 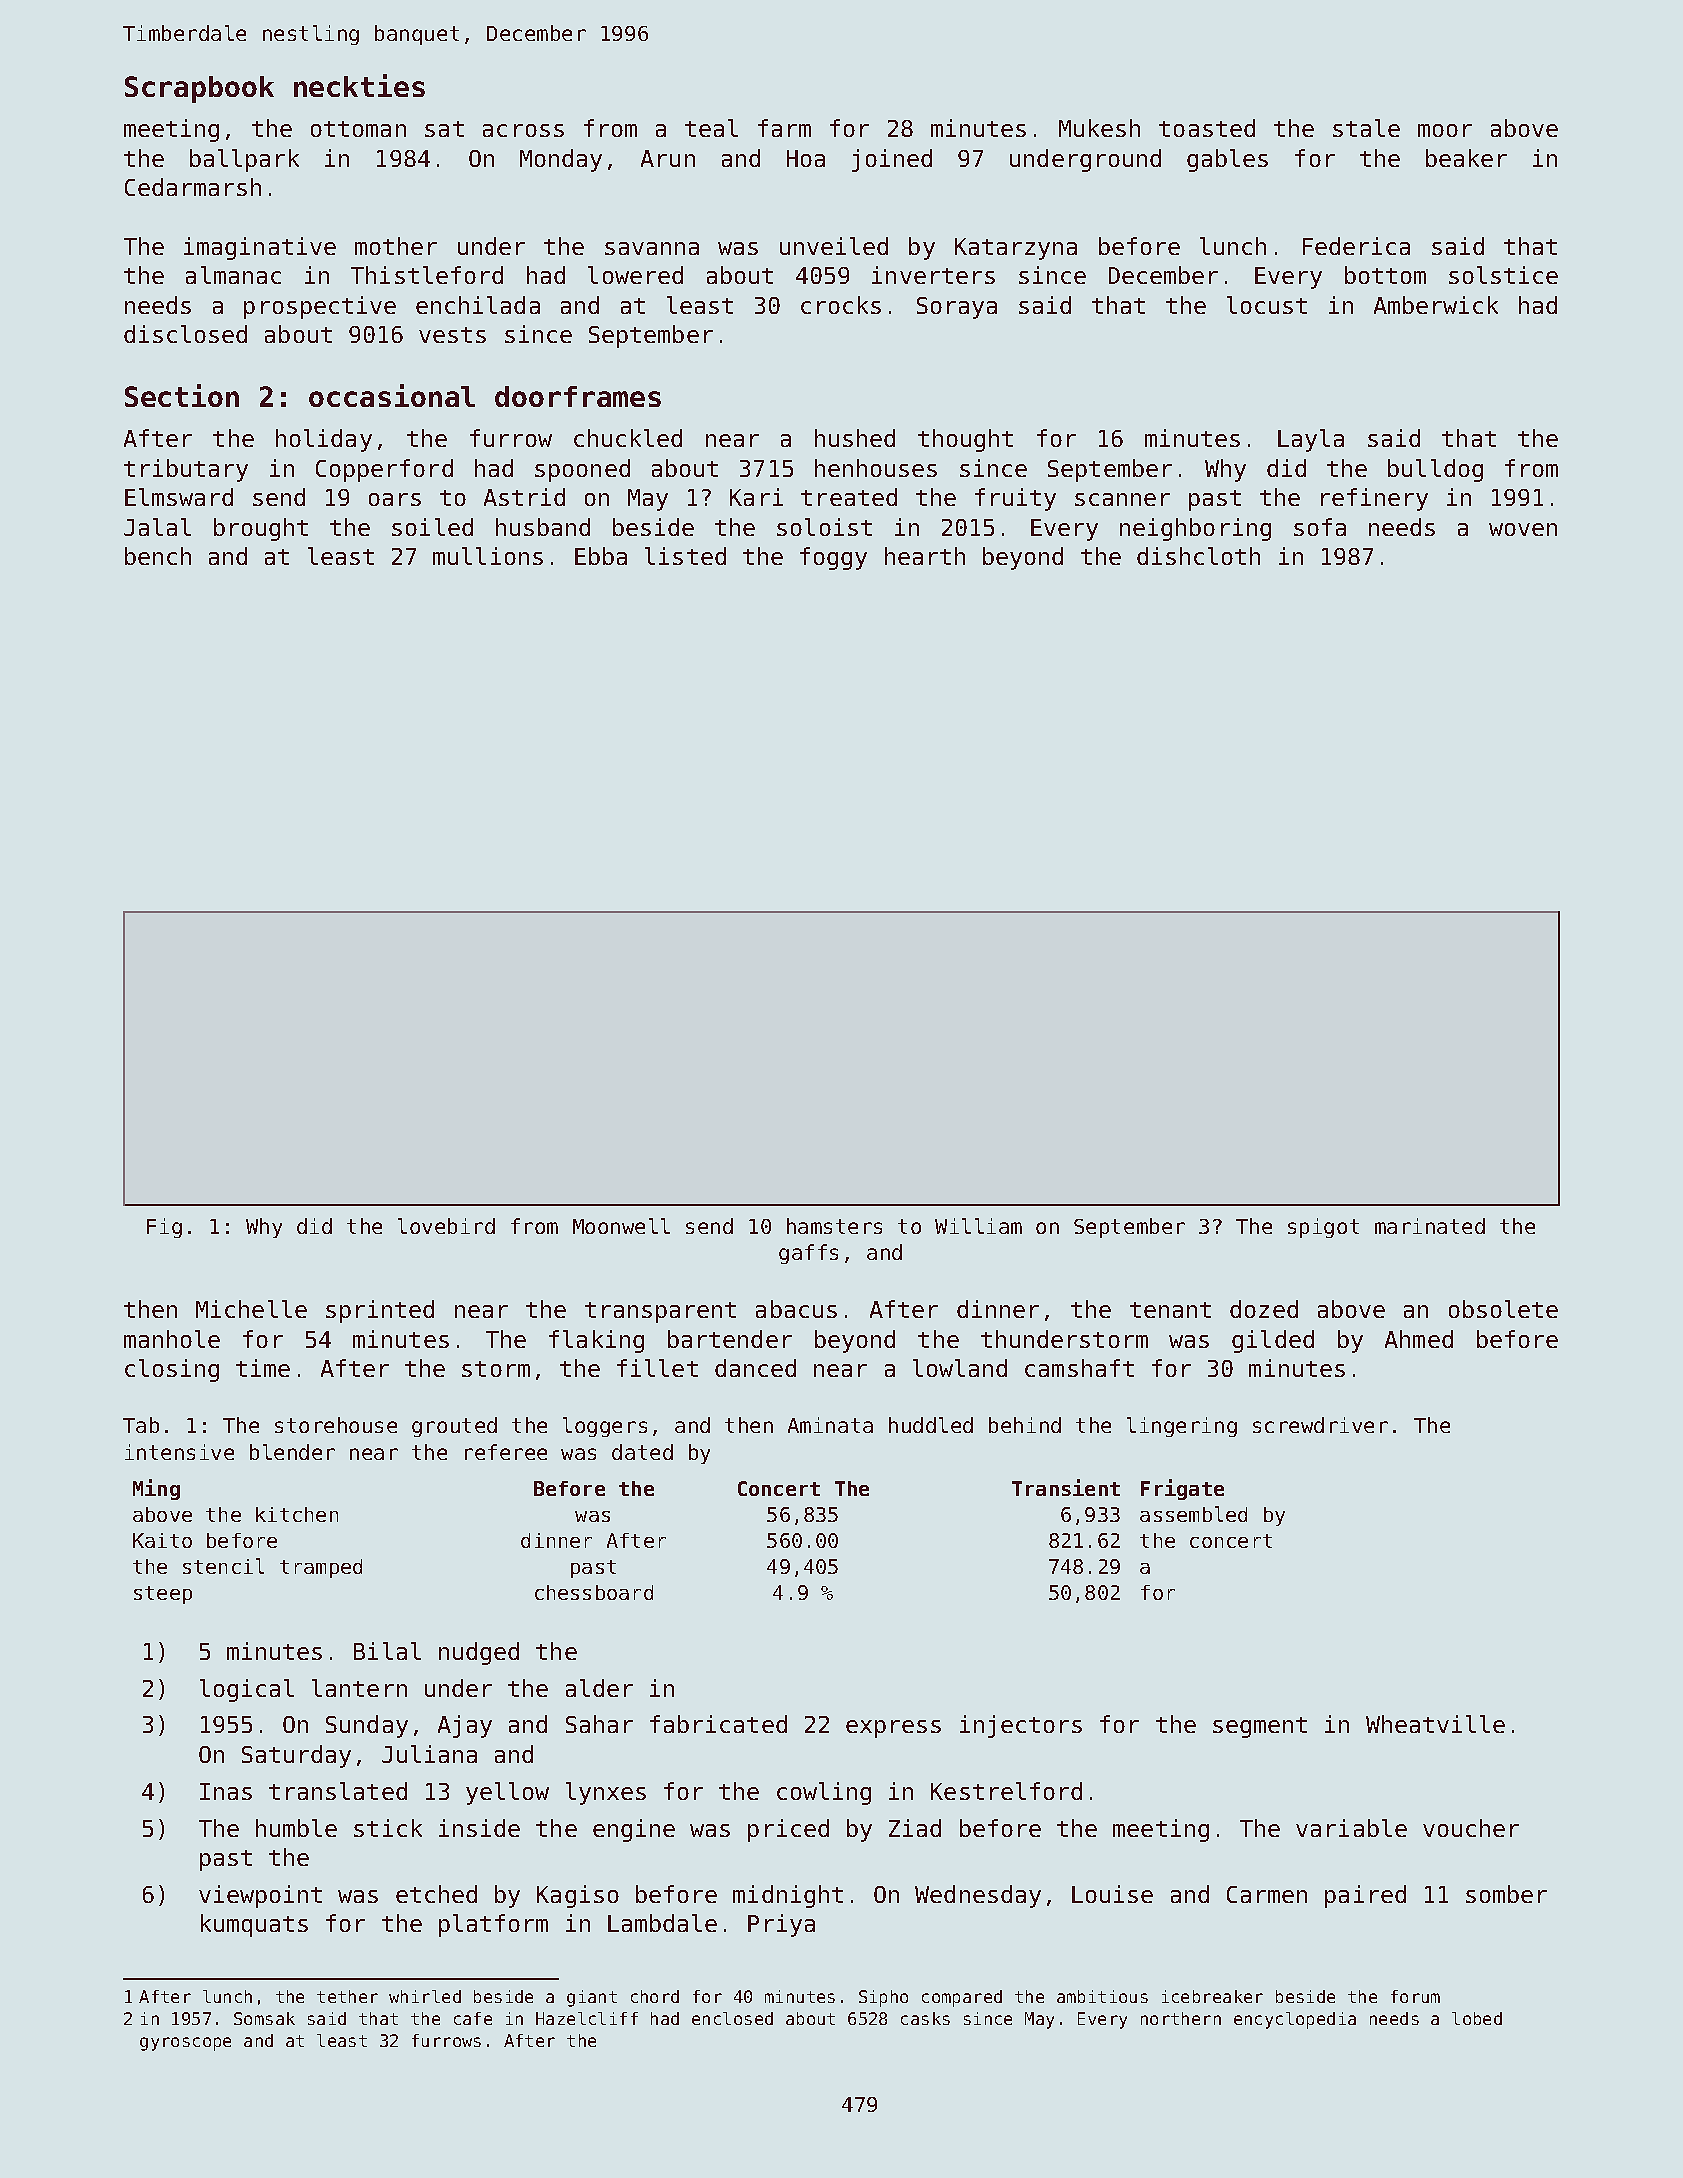 What do you see at coordinates (978, 1226) in the screenshot?
I see `William` at bounding box center [978, 1226].
